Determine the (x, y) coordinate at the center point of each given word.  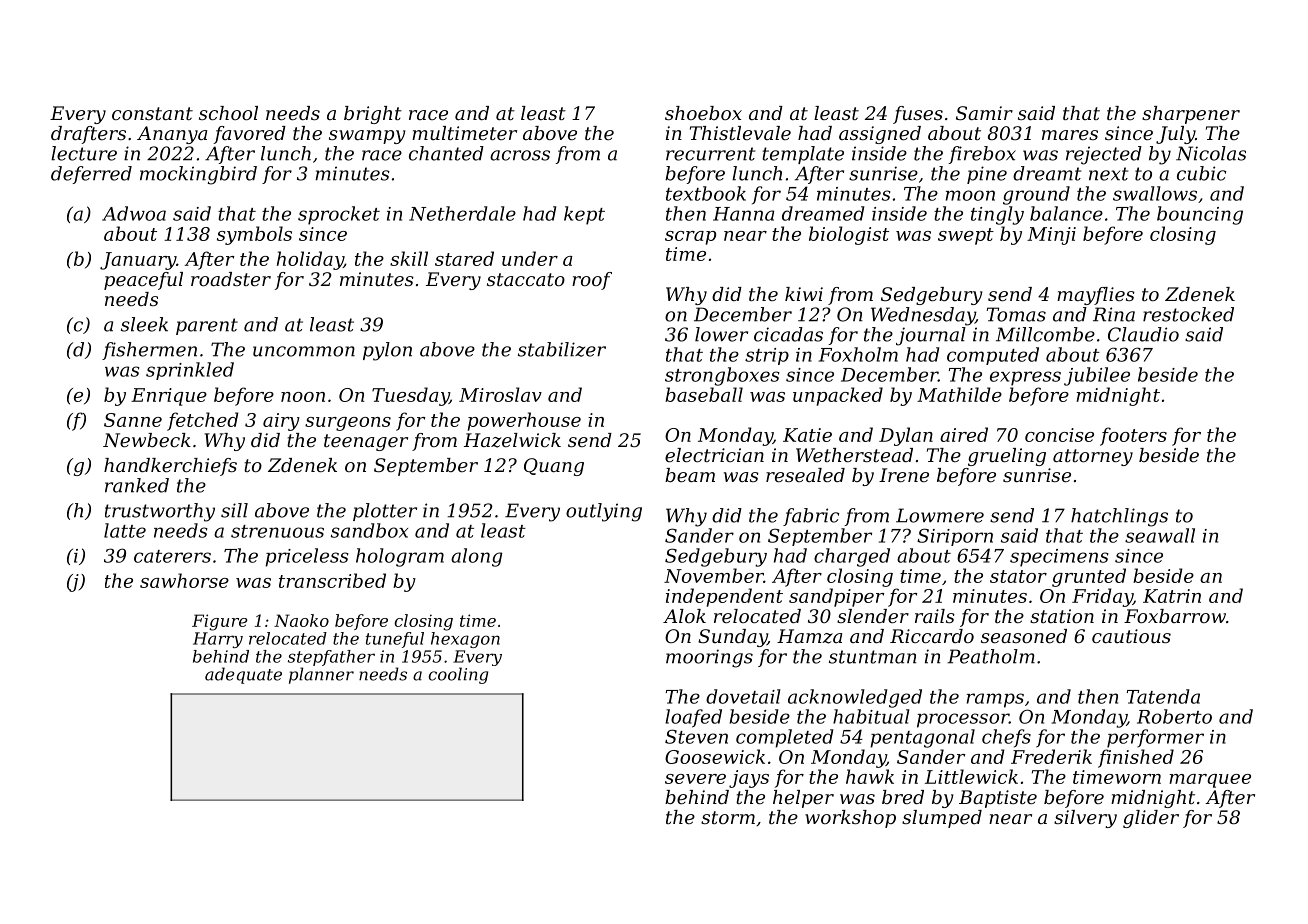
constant (152, 113)
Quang (554, 467)
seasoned (1024, 636)
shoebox (703, 113)
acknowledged (855, 698)
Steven (696, 736)
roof (592, 281)
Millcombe (1045, 334)
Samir (984, 113)
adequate (243, 675)
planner (321, 675)
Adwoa (134, 213)
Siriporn (955, 537)
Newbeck (147, 440)
